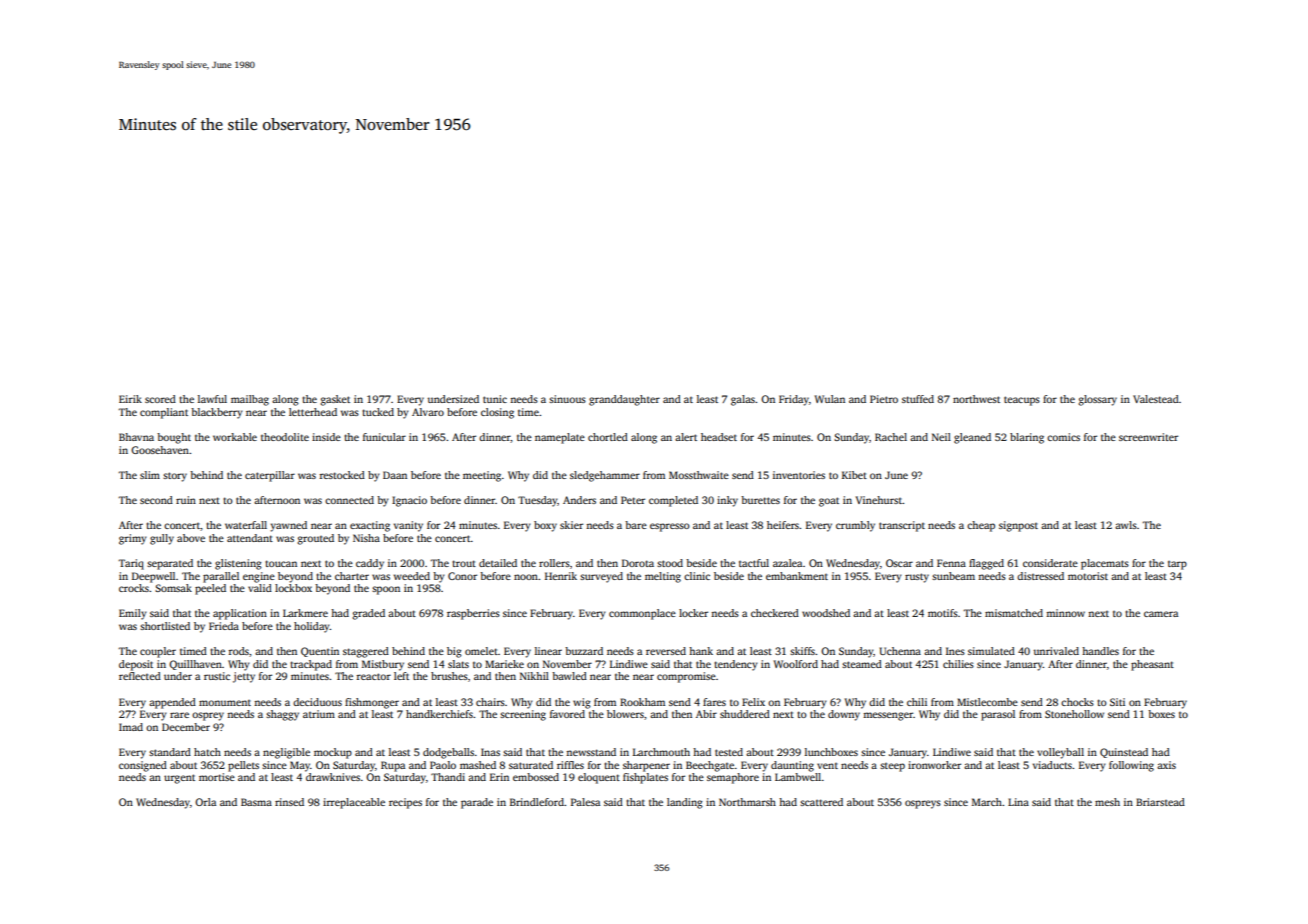 The width and height of the screenshot is (1308, 924). Describe the element at coordinates (697, 576) in the screenshot. I see `clinic` at that location.
